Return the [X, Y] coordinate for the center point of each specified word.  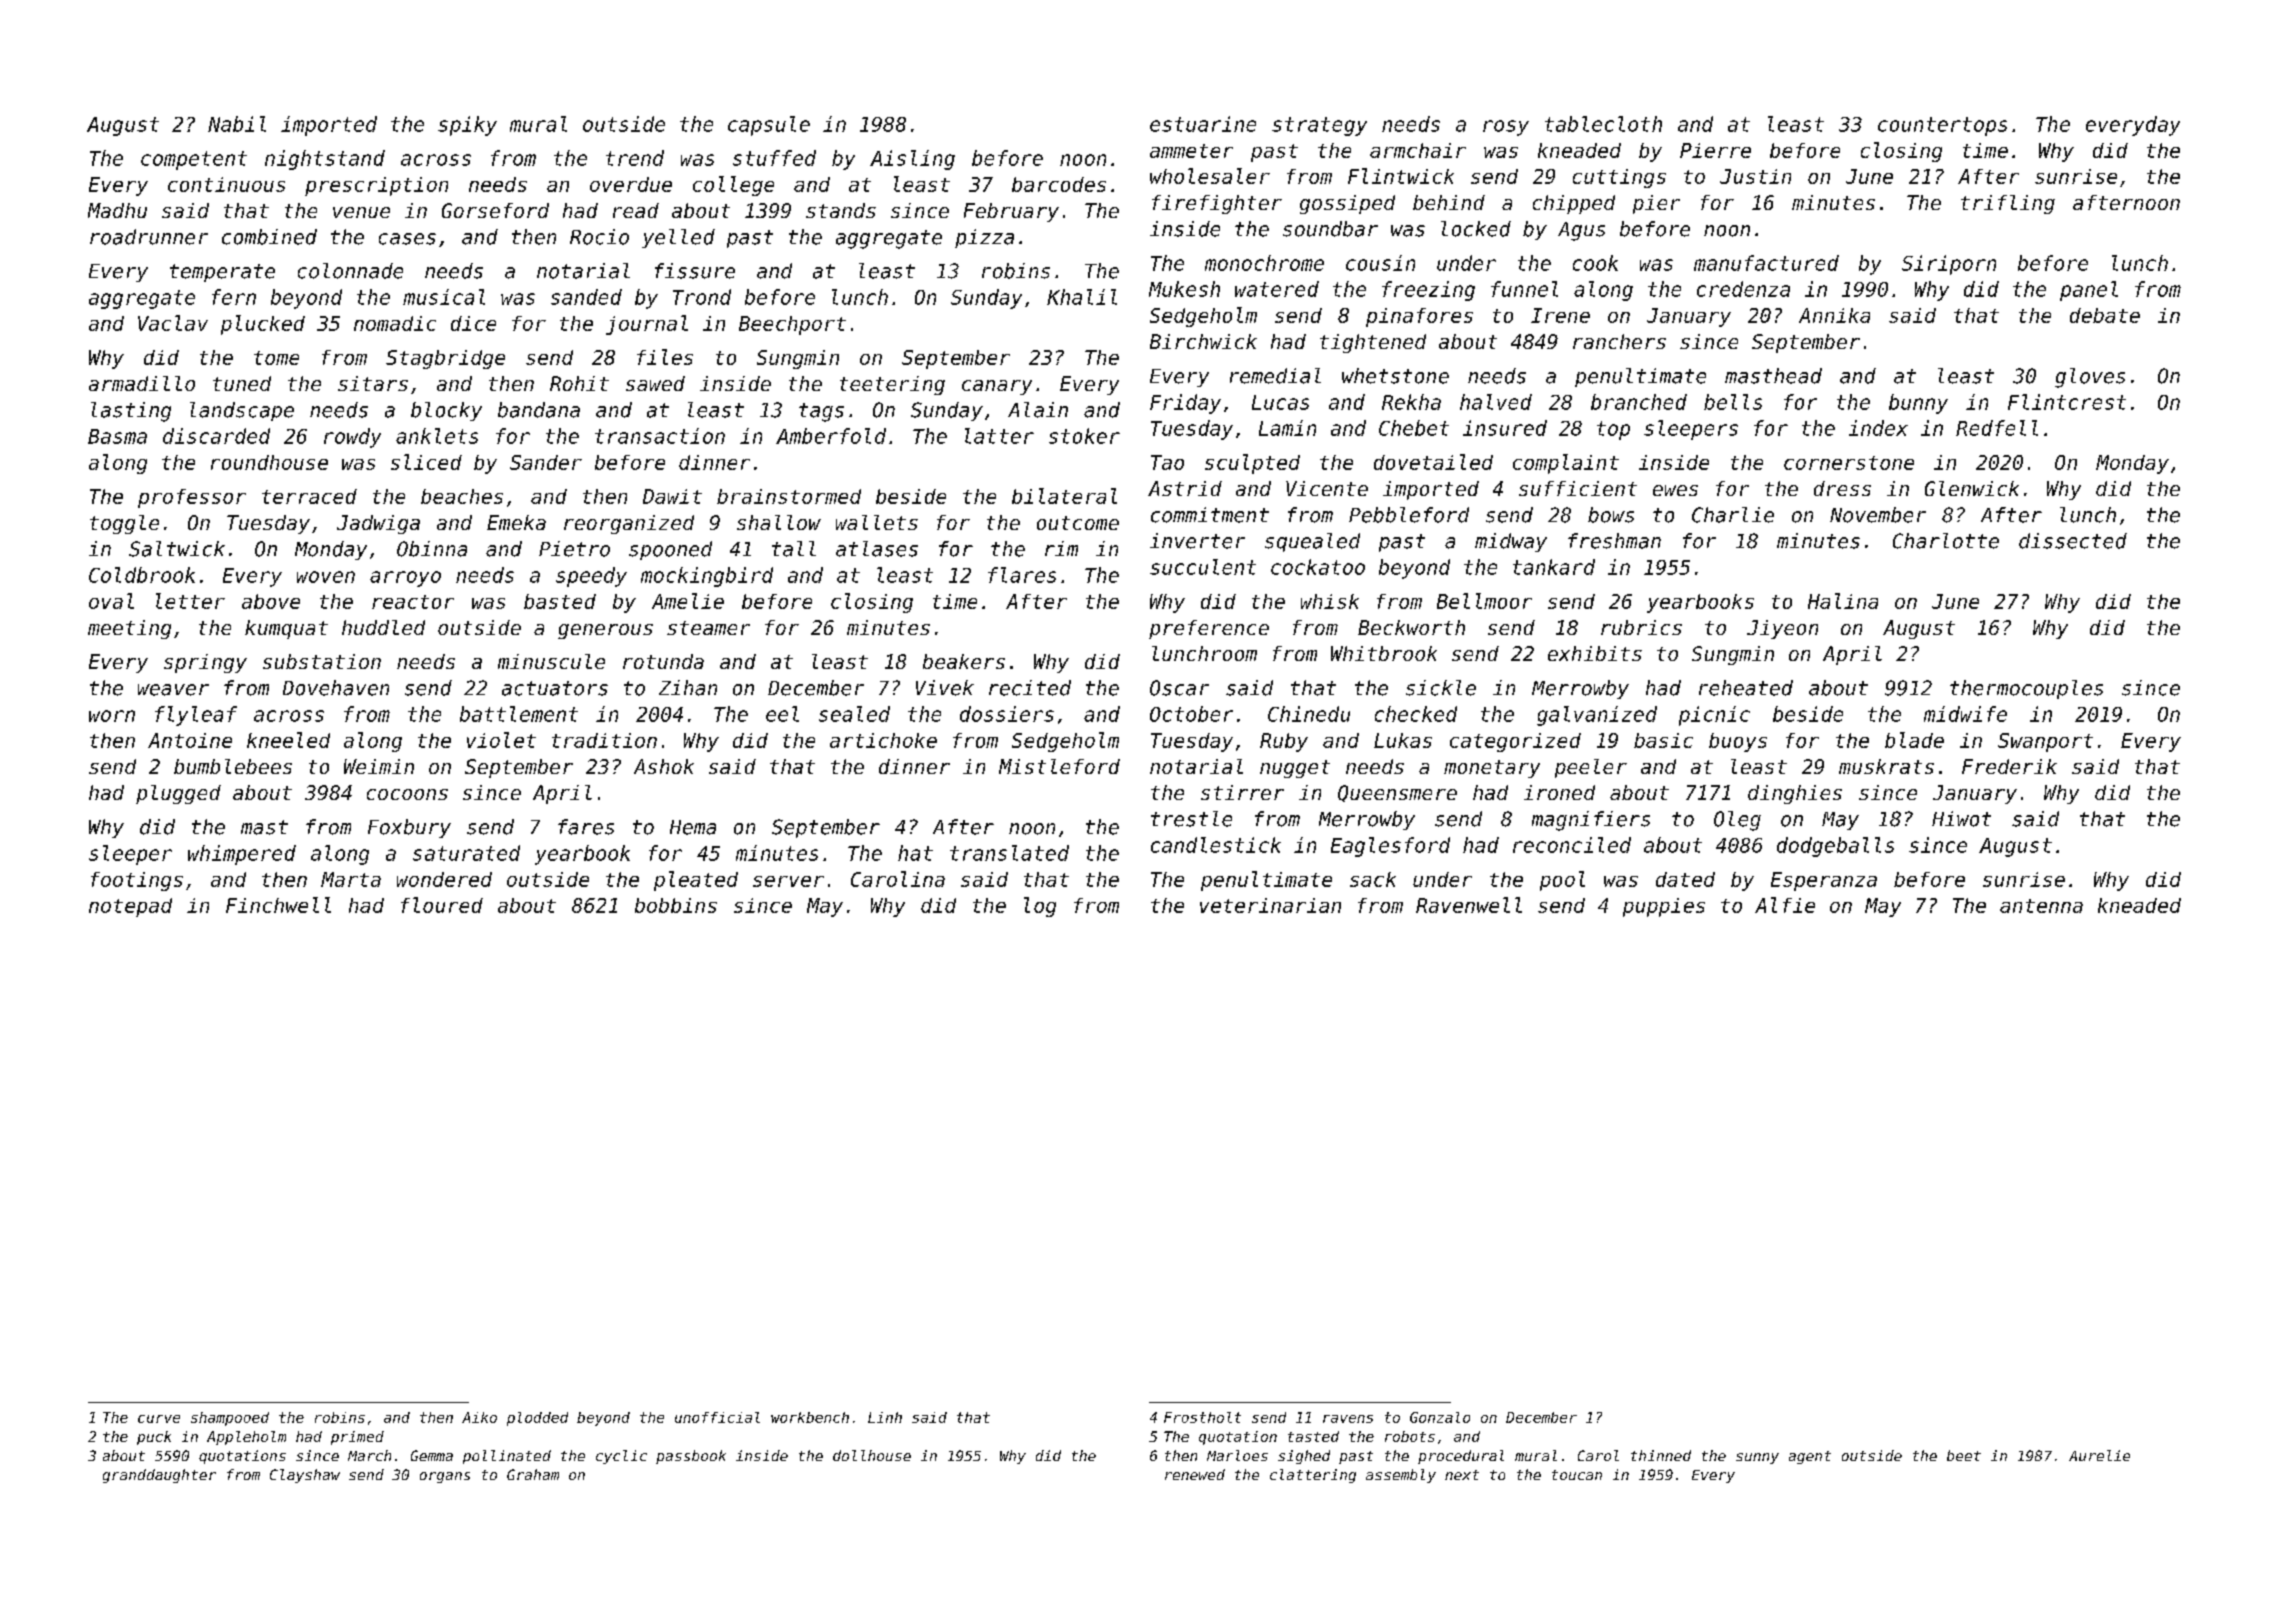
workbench [810, 1417]
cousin [1380, 263]
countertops [1942, 126]
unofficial [717, 1417]
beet [1964, 1455]
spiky [467, 126]
